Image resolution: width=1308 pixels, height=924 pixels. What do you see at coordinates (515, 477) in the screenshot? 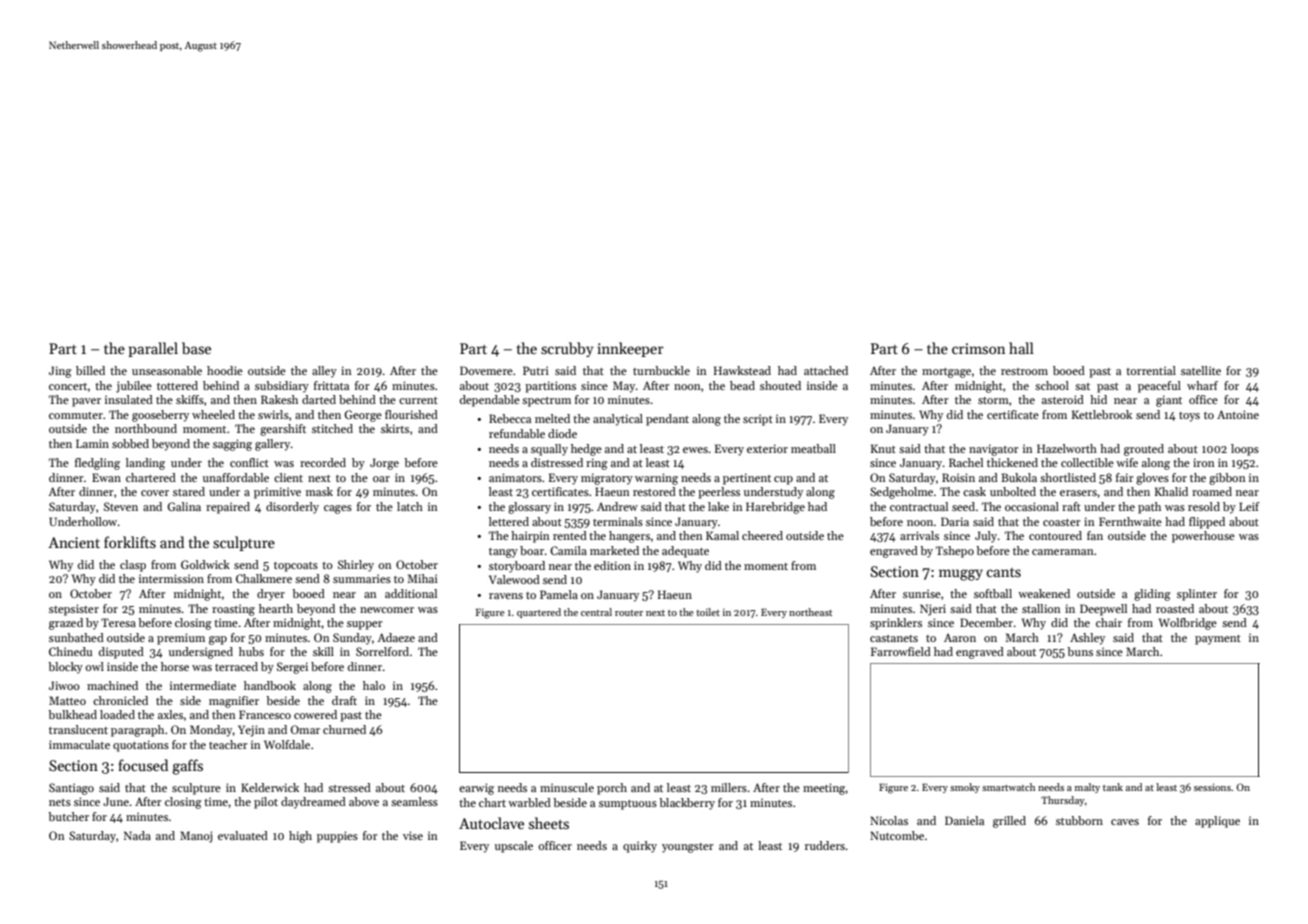
I see `animators` at bounding box center [515, 477].
